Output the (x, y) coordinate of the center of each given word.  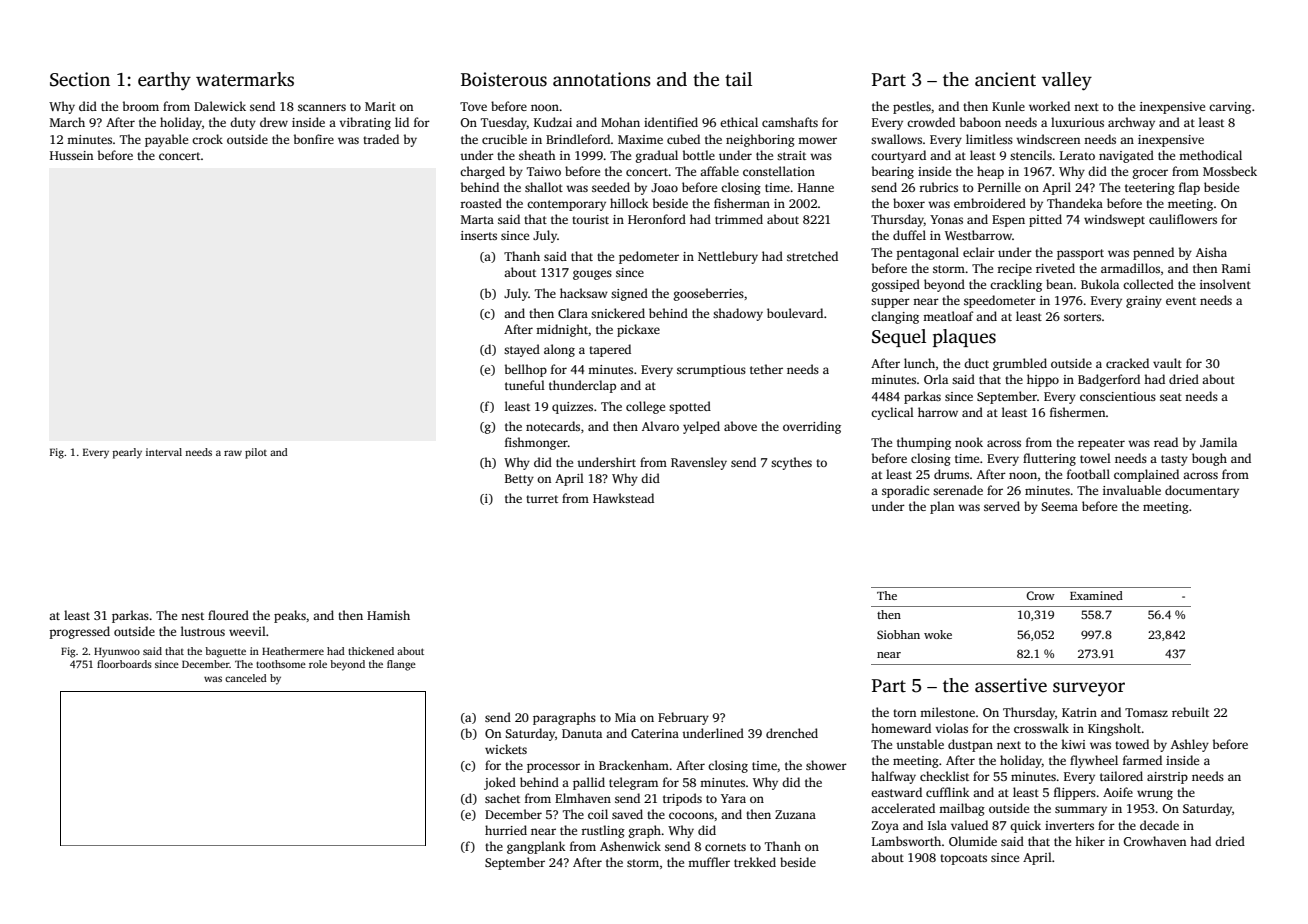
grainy (1144, 302)
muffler (709, 862)
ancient (1005, 79)
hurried (506, 830)
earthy (164, 81)
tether (766, 369)
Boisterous (504, 79)
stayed (522, 350)
